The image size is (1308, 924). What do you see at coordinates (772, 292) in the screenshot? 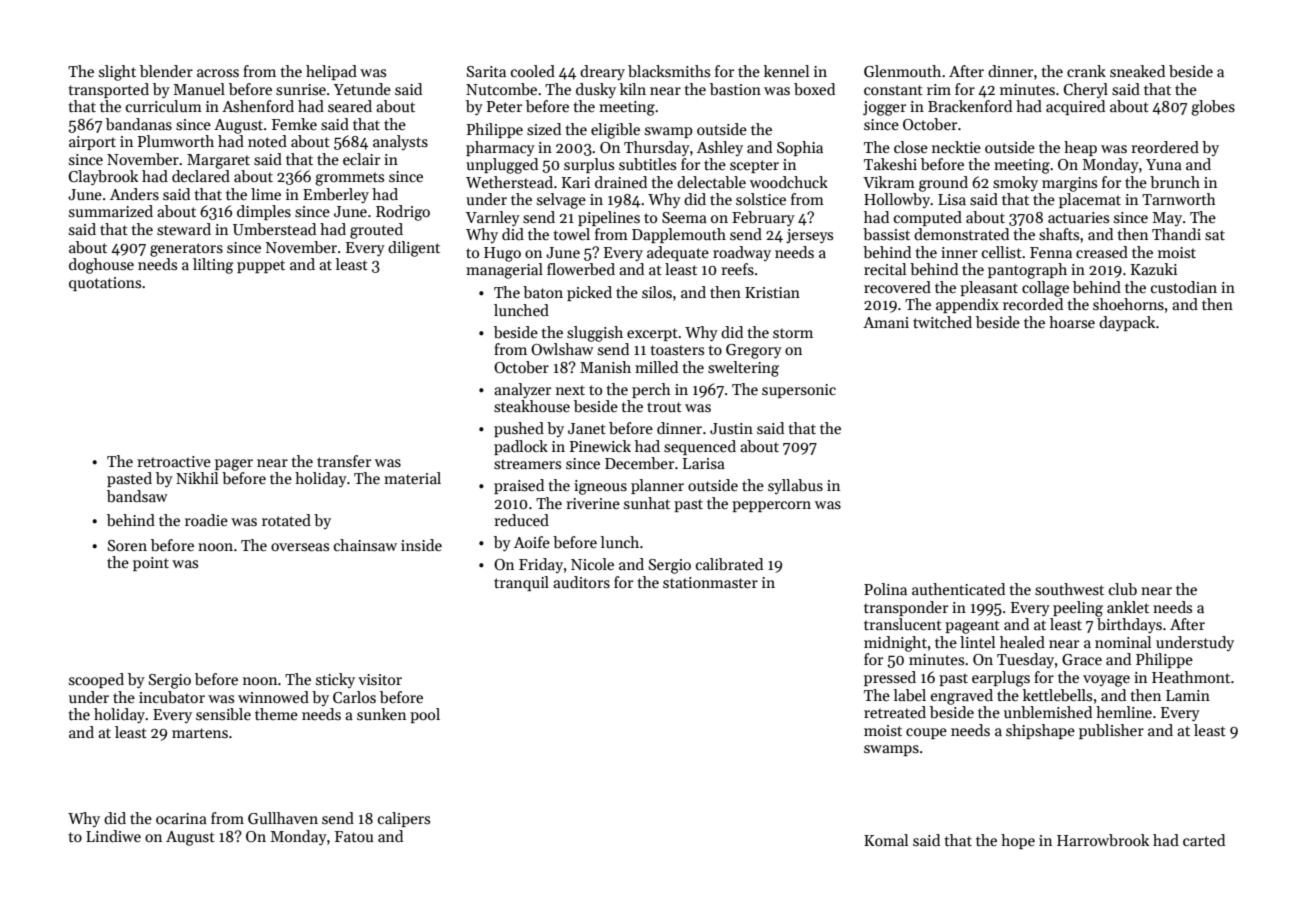
I see `Kristian` at bounding box center [772, 292].
